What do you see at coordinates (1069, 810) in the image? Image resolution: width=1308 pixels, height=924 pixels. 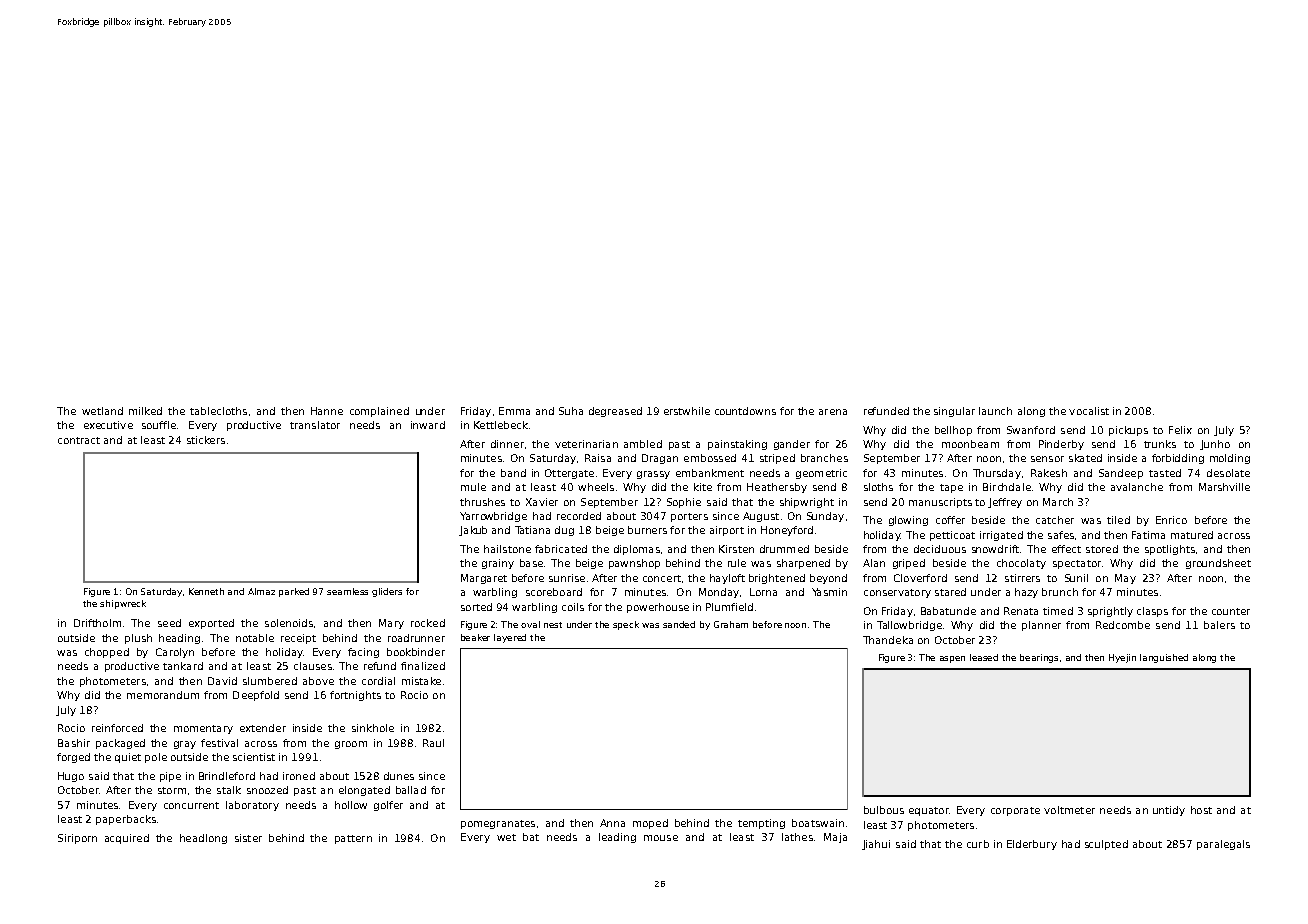 I see `voltmeter` at bounding box center [1069, 810].
